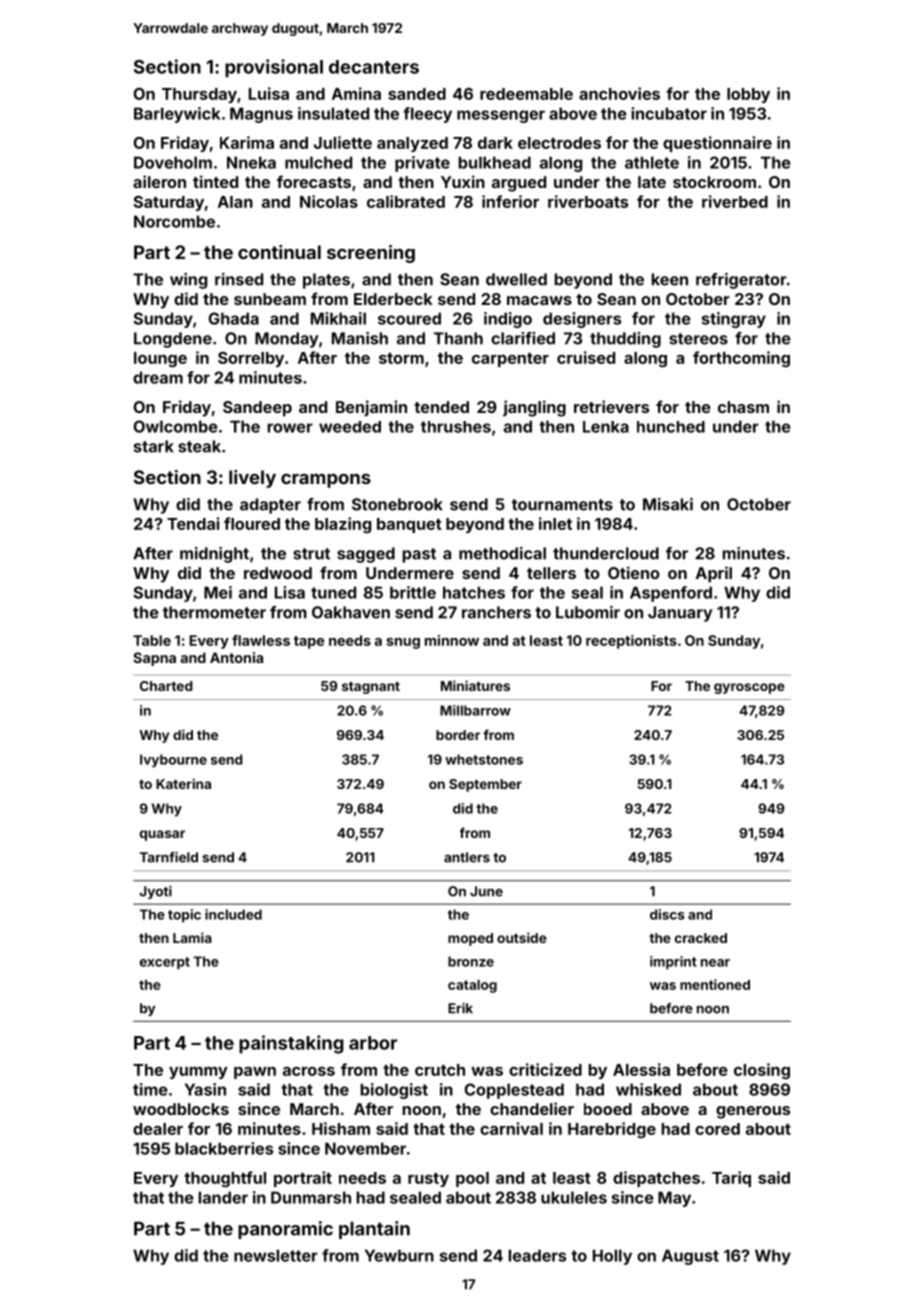 Image resolution: width=924 pixels, height=1314 pixels. I want to click on plantain, so click(374, 1230).
